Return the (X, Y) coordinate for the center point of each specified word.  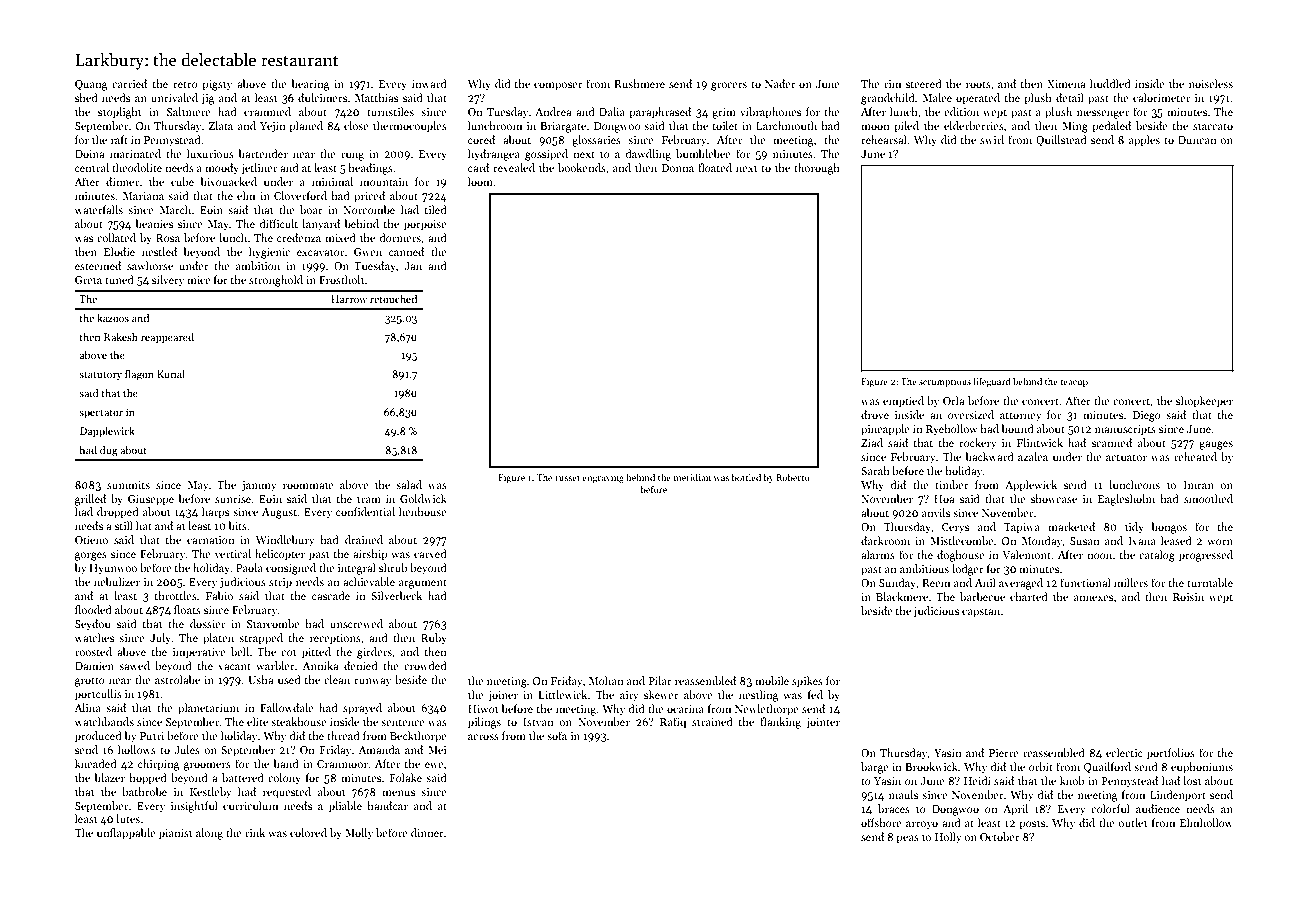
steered (924, 83)
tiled (435, 209)
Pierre (1004, 753)
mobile (772, 680)
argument (423, 584)
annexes (1093, 598)
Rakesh (121, 337)
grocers (729, 86)
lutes (128, 818)
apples (1144, 141)
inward (429, 83)
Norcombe (369, 209)
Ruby (434, 639)
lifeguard (992, 382)
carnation (211, 540)
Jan (413, 266)
